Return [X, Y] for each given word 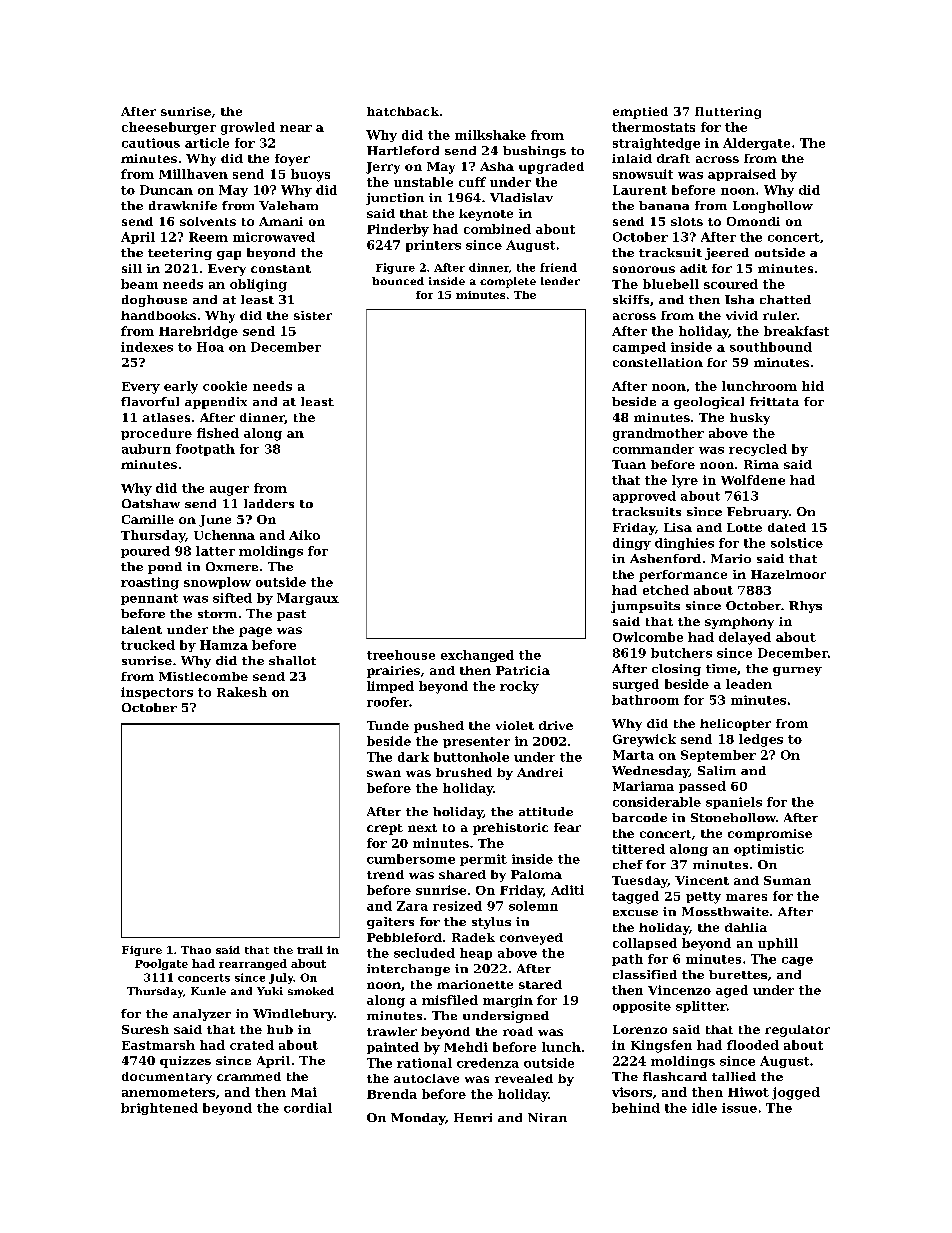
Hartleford [403, 150]
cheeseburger [169, 128]
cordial [308, 1108]
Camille [148, 519]
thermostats [653, 127]
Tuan [629, 464]
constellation [658, 362]
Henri [473, 1117]
